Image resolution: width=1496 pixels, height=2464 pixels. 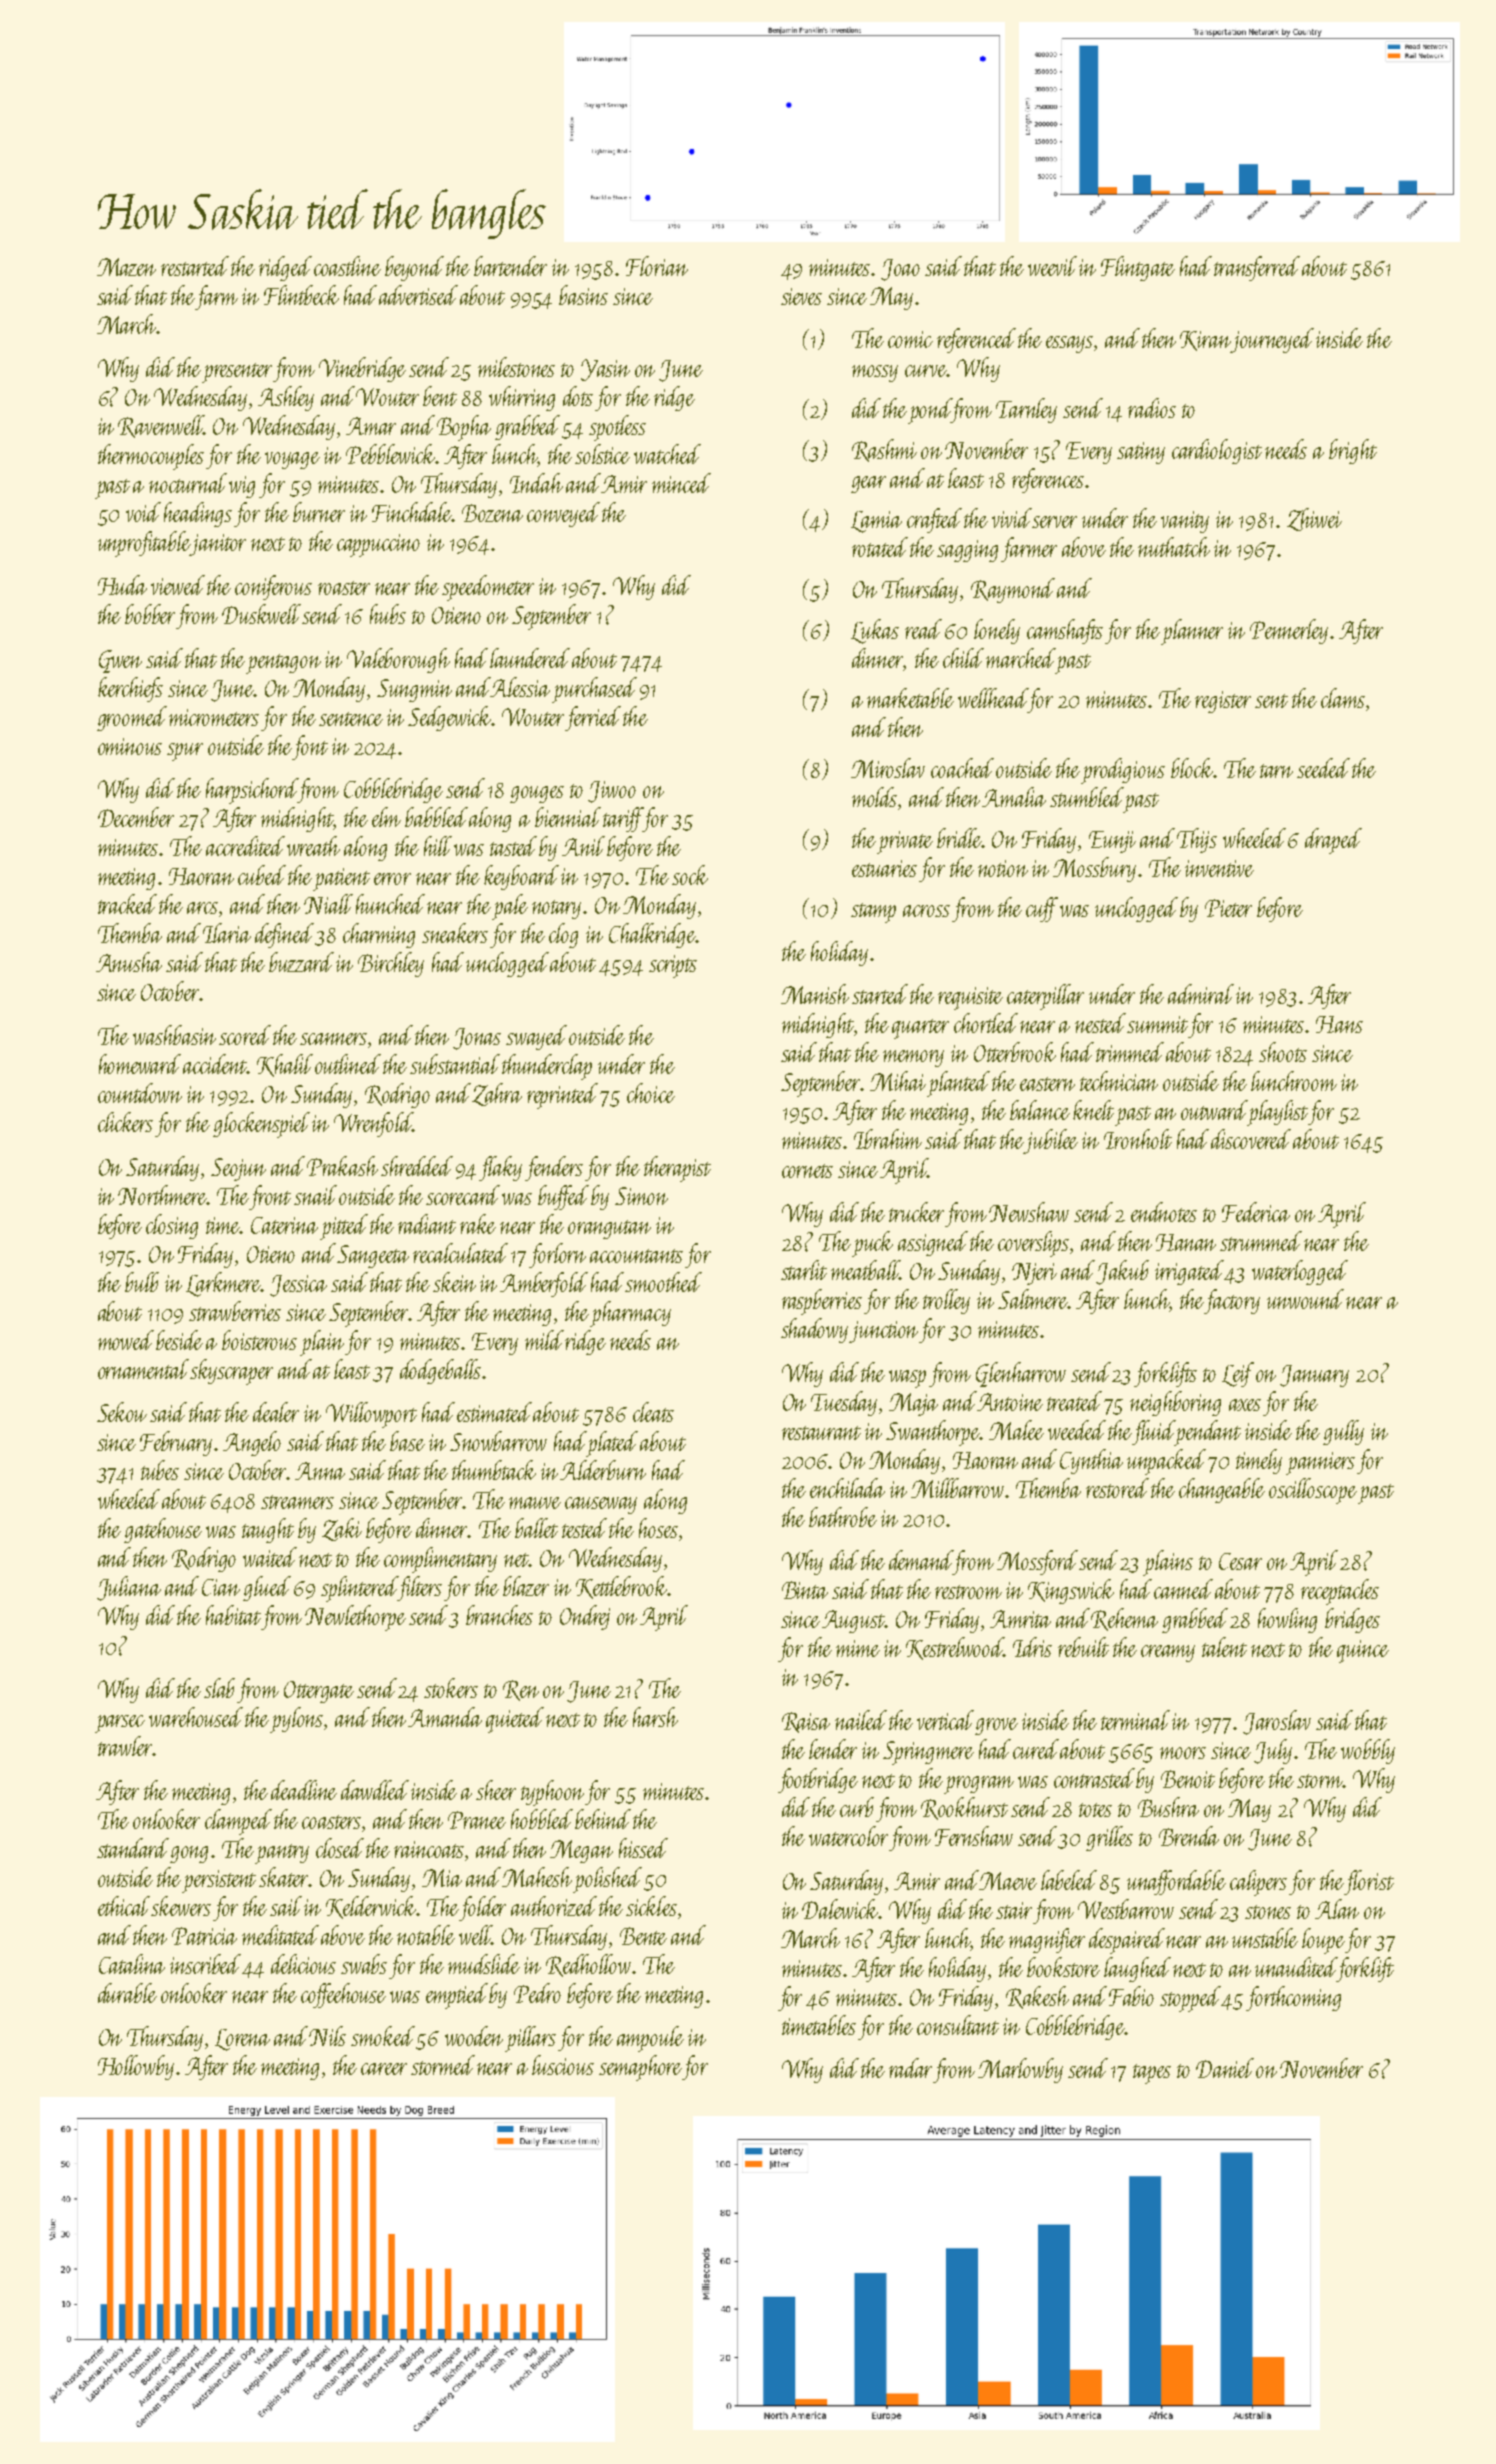 What do you see at coordinates (418, 295) in the screenshot?
I see `advertised` at bounding box center [418, 295].
